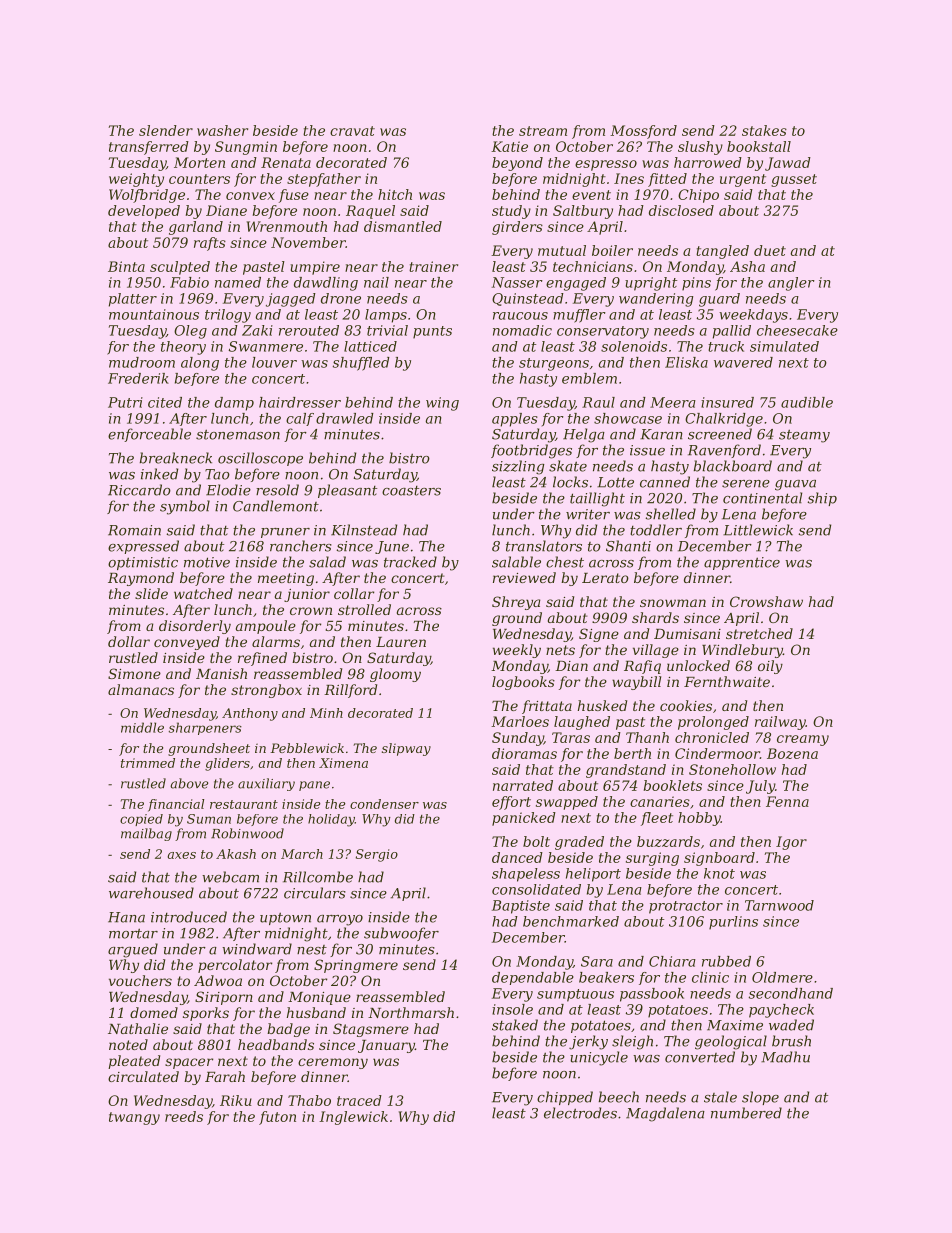 This screenshot has width=952, height=1233. I want to click on stakes, so click(764, 130).
